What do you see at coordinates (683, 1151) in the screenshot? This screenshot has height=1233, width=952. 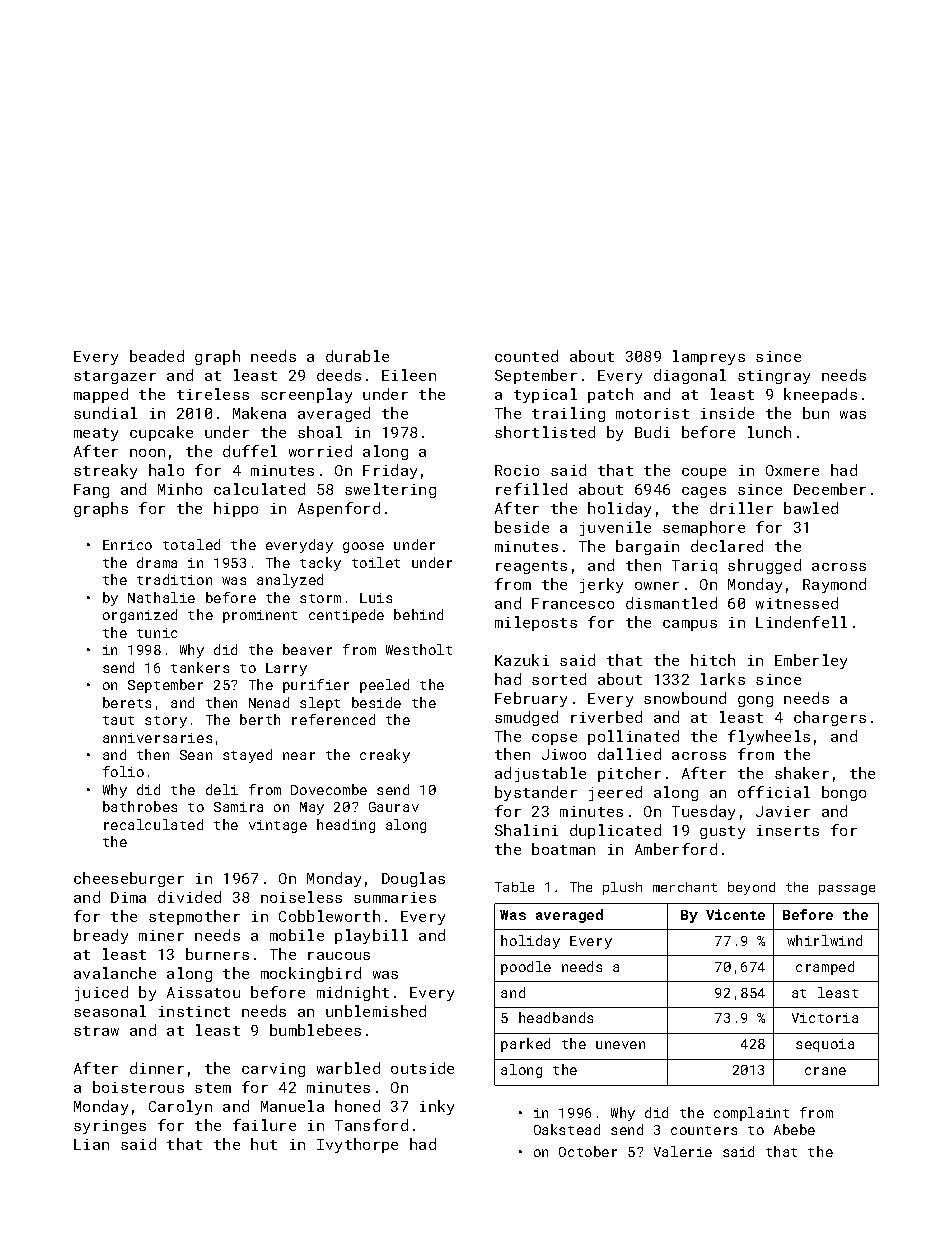 I see `Valerie` at bounding box center [683, 1151].
